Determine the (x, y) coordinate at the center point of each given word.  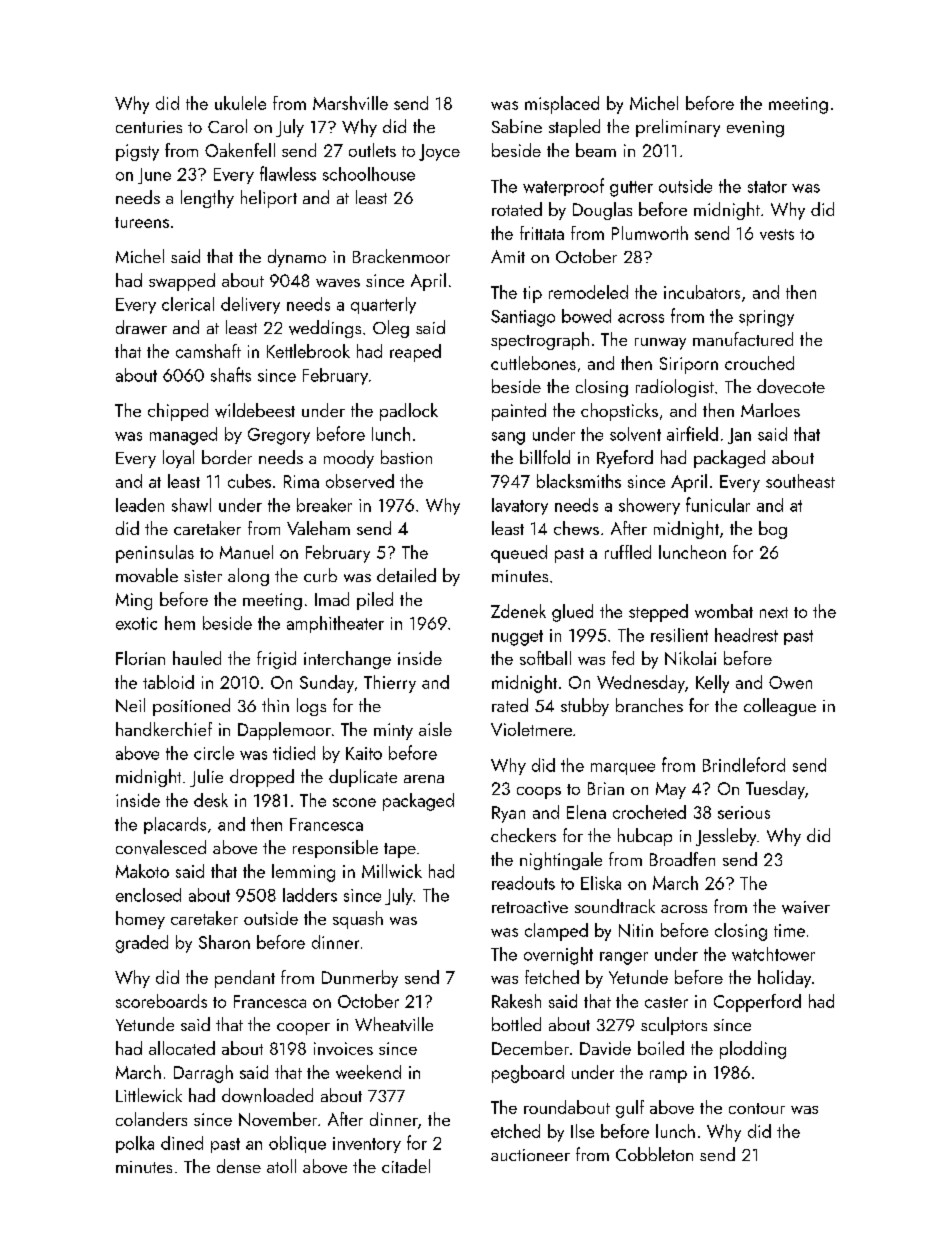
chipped (178, 412)
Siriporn (689, 365)
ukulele (240, 103)
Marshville (350, 103)
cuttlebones (533, 363)
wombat (724, 611)
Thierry (390, 684)
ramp (668, 1076)
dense (239, 1166)
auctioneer (530, 1155)
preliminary (678, 128)
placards (175, 825)
